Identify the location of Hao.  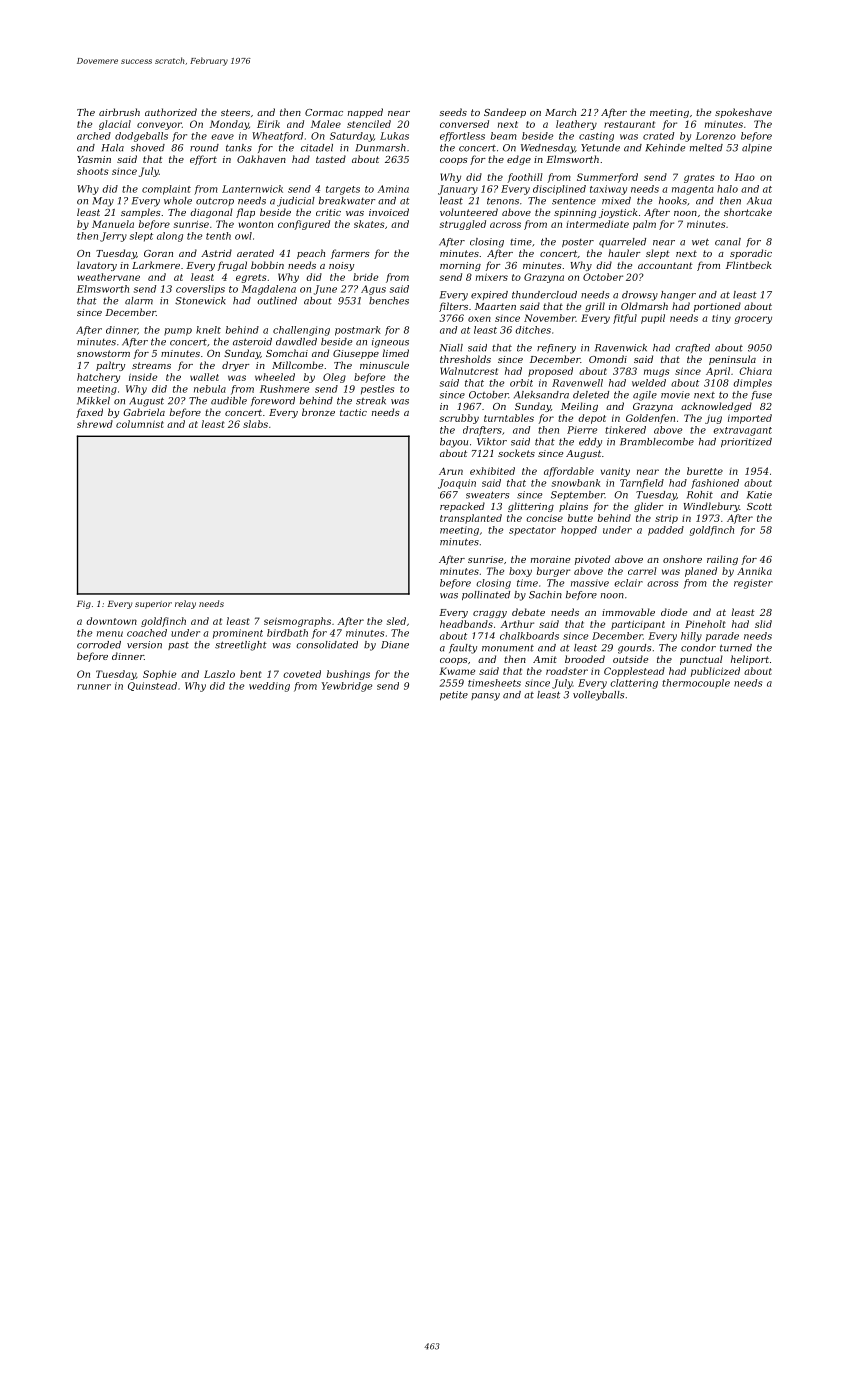
(745, 177).
